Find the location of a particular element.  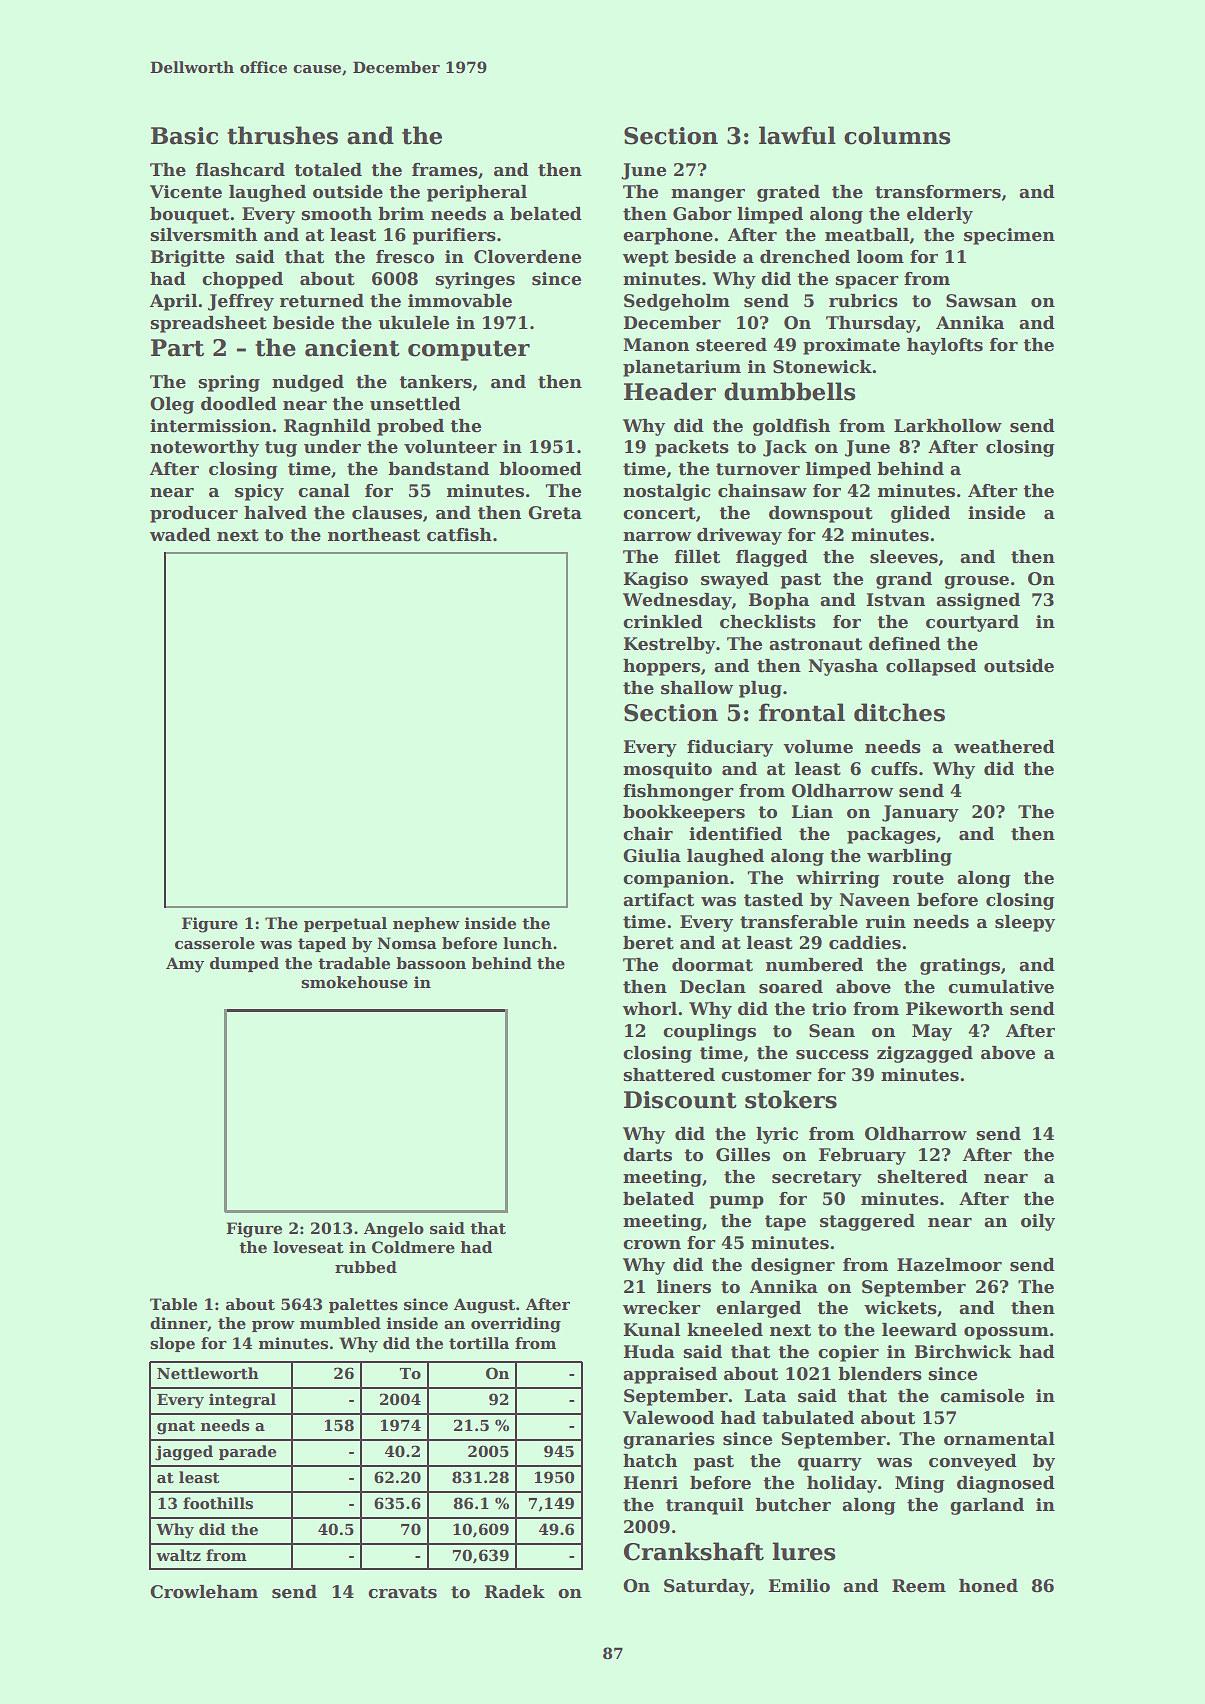

smokehouse is located at coordinates (354, 982).
